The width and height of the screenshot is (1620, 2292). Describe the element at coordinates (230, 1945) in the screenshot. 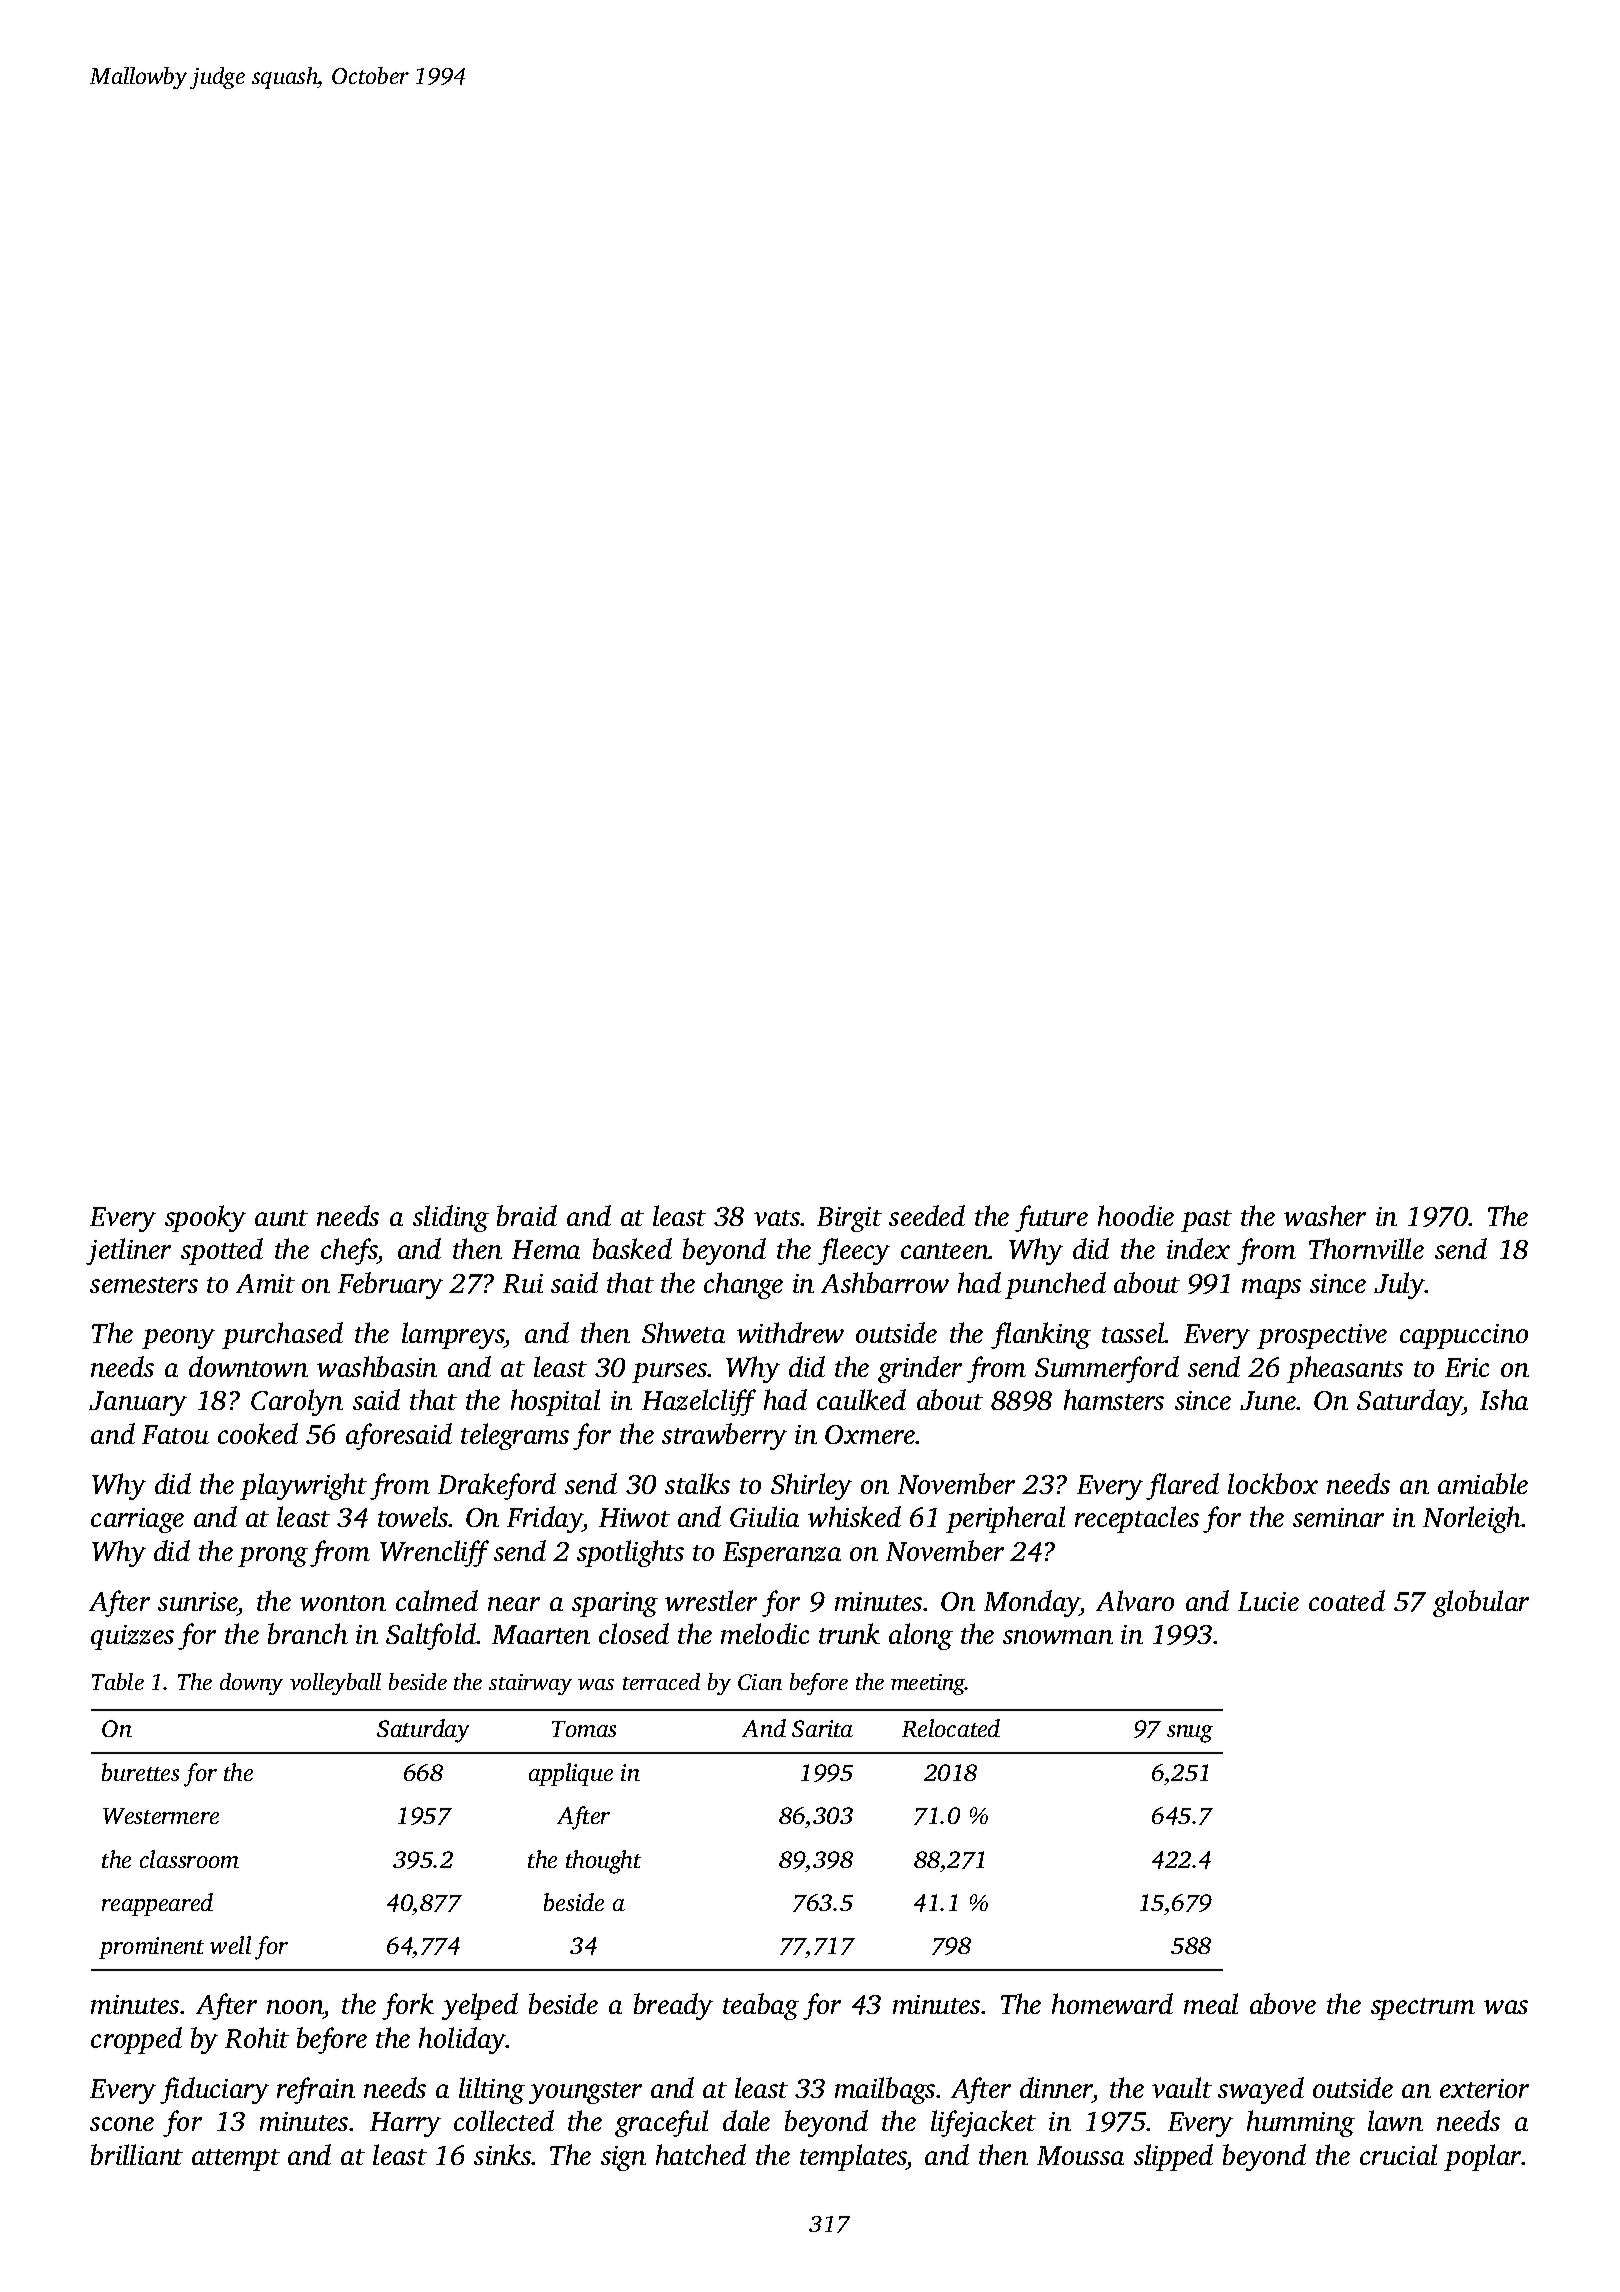

I see `well` at that location.
